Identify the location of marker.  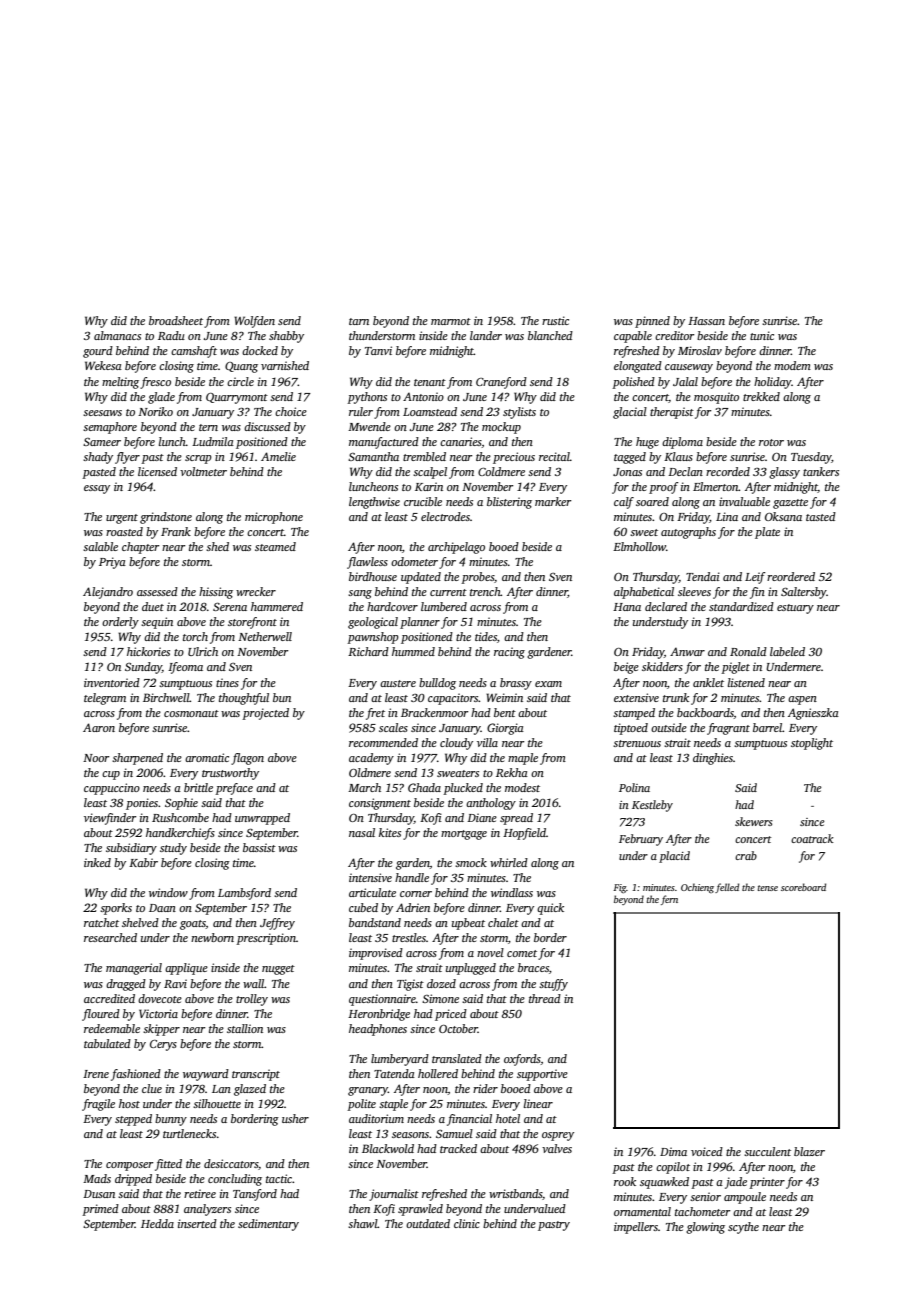
(553, 501).
